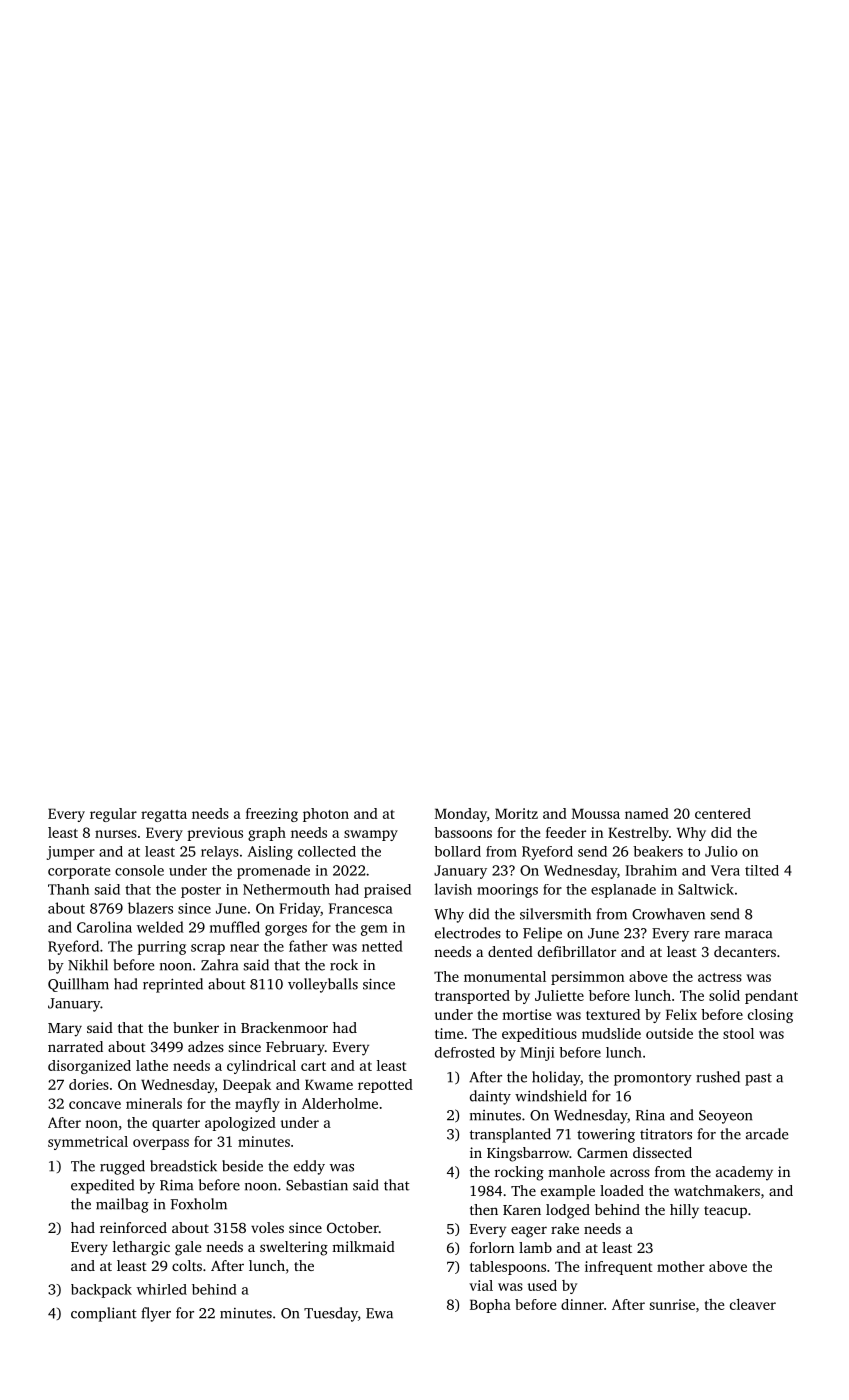  Describe the element at coordinates (762, 870) in the screenshot. I see `tilted` at that location.
